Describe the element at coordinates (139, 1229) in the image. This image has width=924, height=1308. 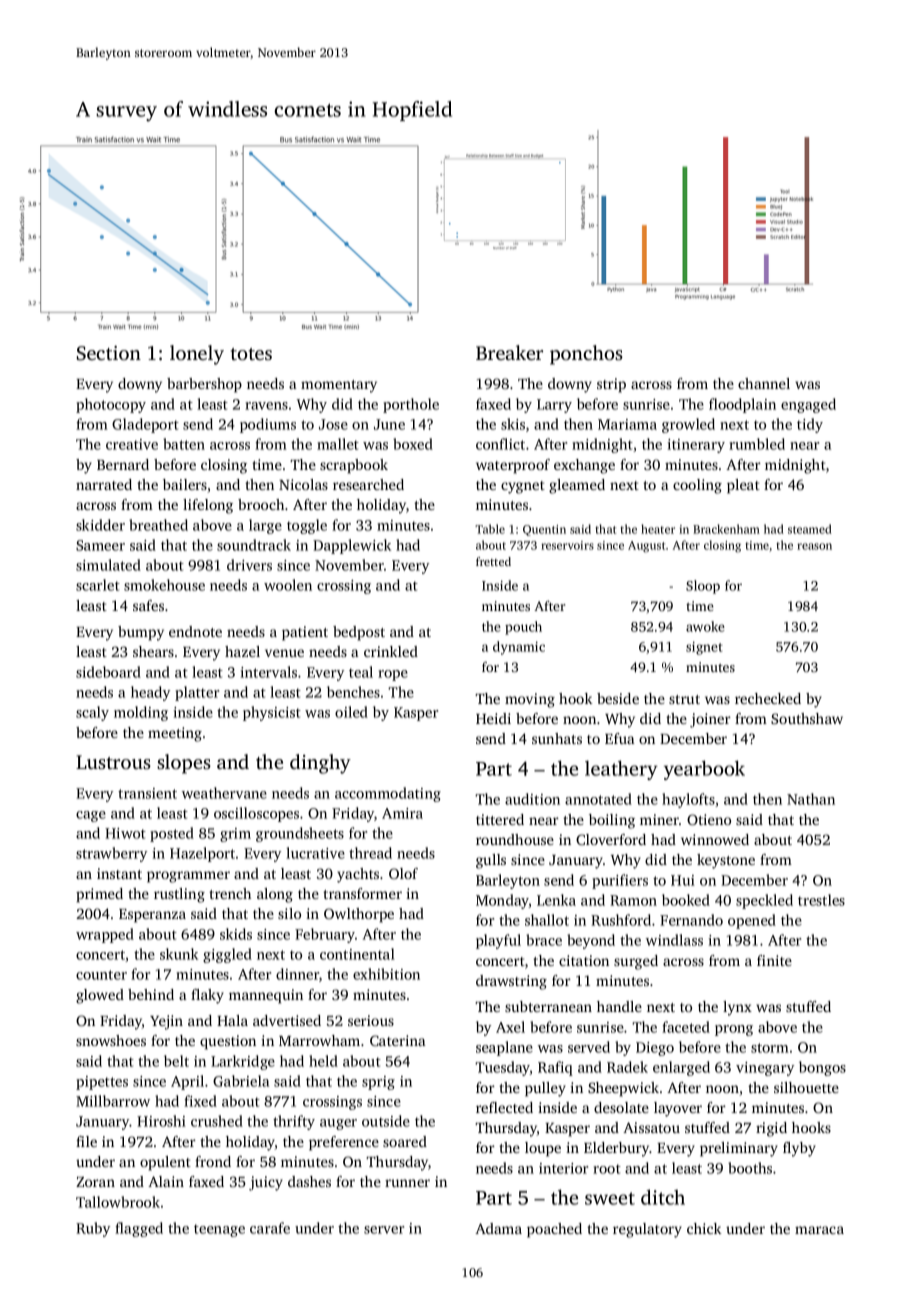
I see `flagged` at that location.
